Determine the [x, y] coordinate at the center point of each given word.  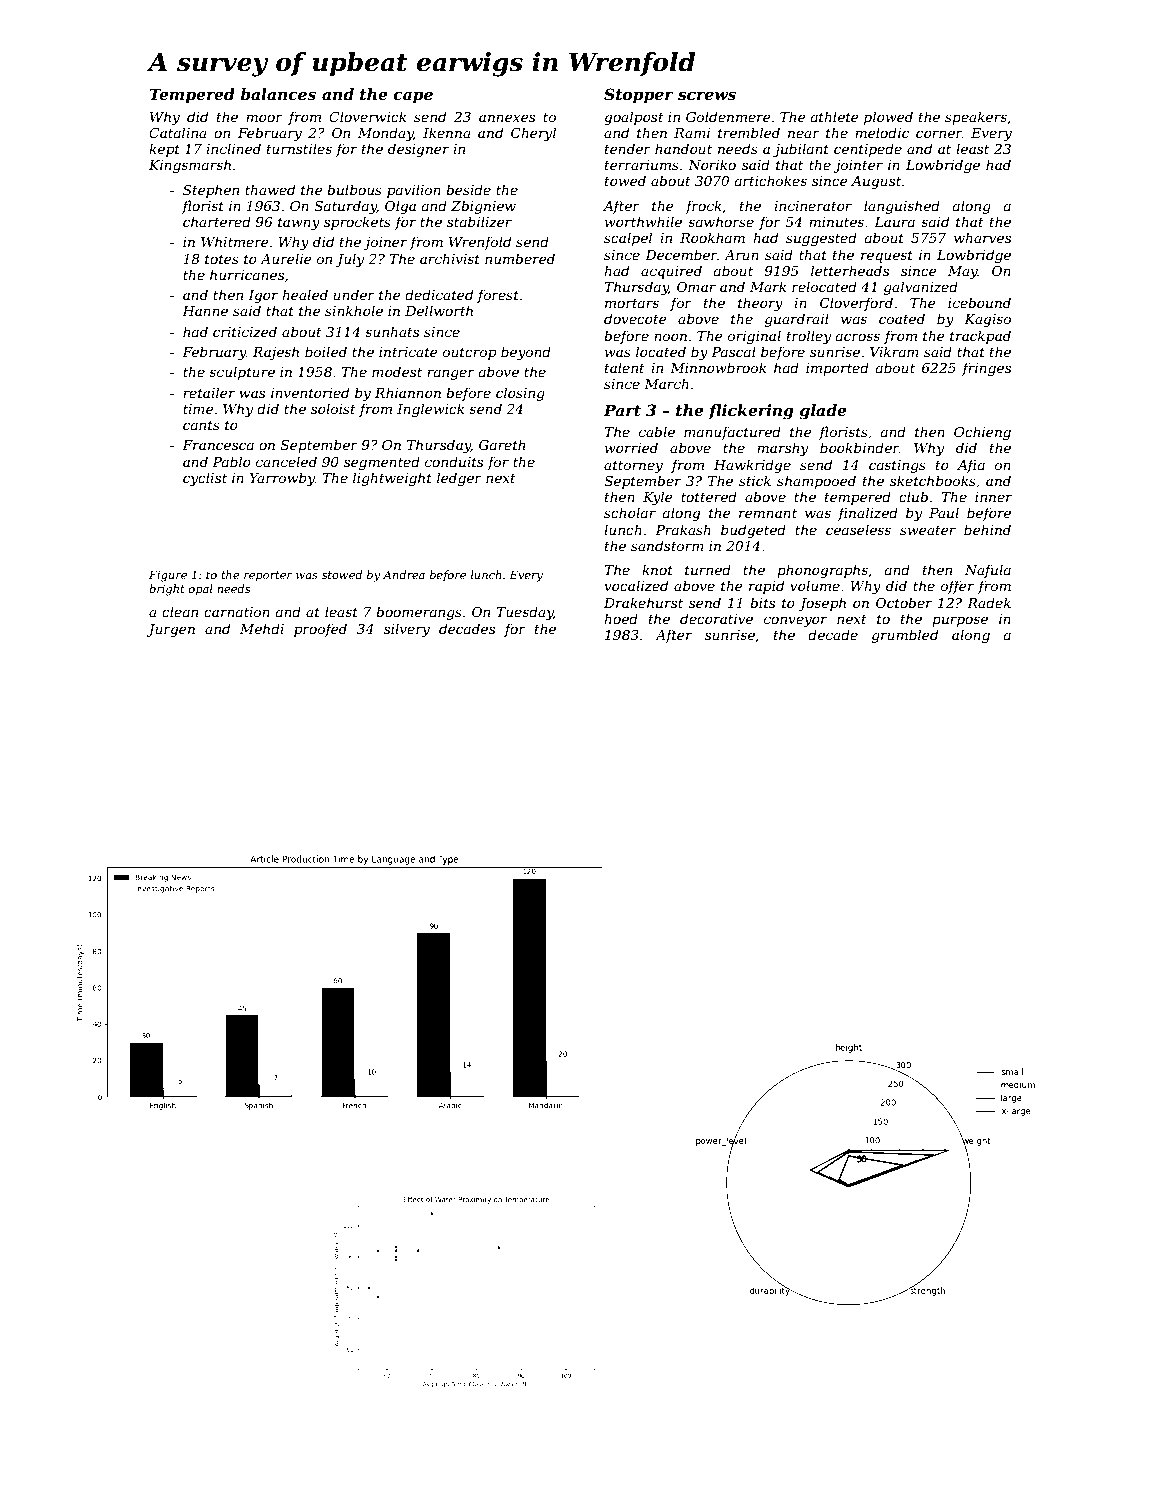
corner [939, 134]
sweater [928, 530]
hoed [621, 618]
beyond [526, 353]
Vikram [894, 351]
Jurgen [171, 630]
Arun [741, 255]
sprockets [357, 223]
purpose [960, 621]
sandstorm [667, 545]
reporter [268, 576]
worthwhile [643, 221]
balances [278, 94]
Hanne [205, 311]
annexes [507, 118]
